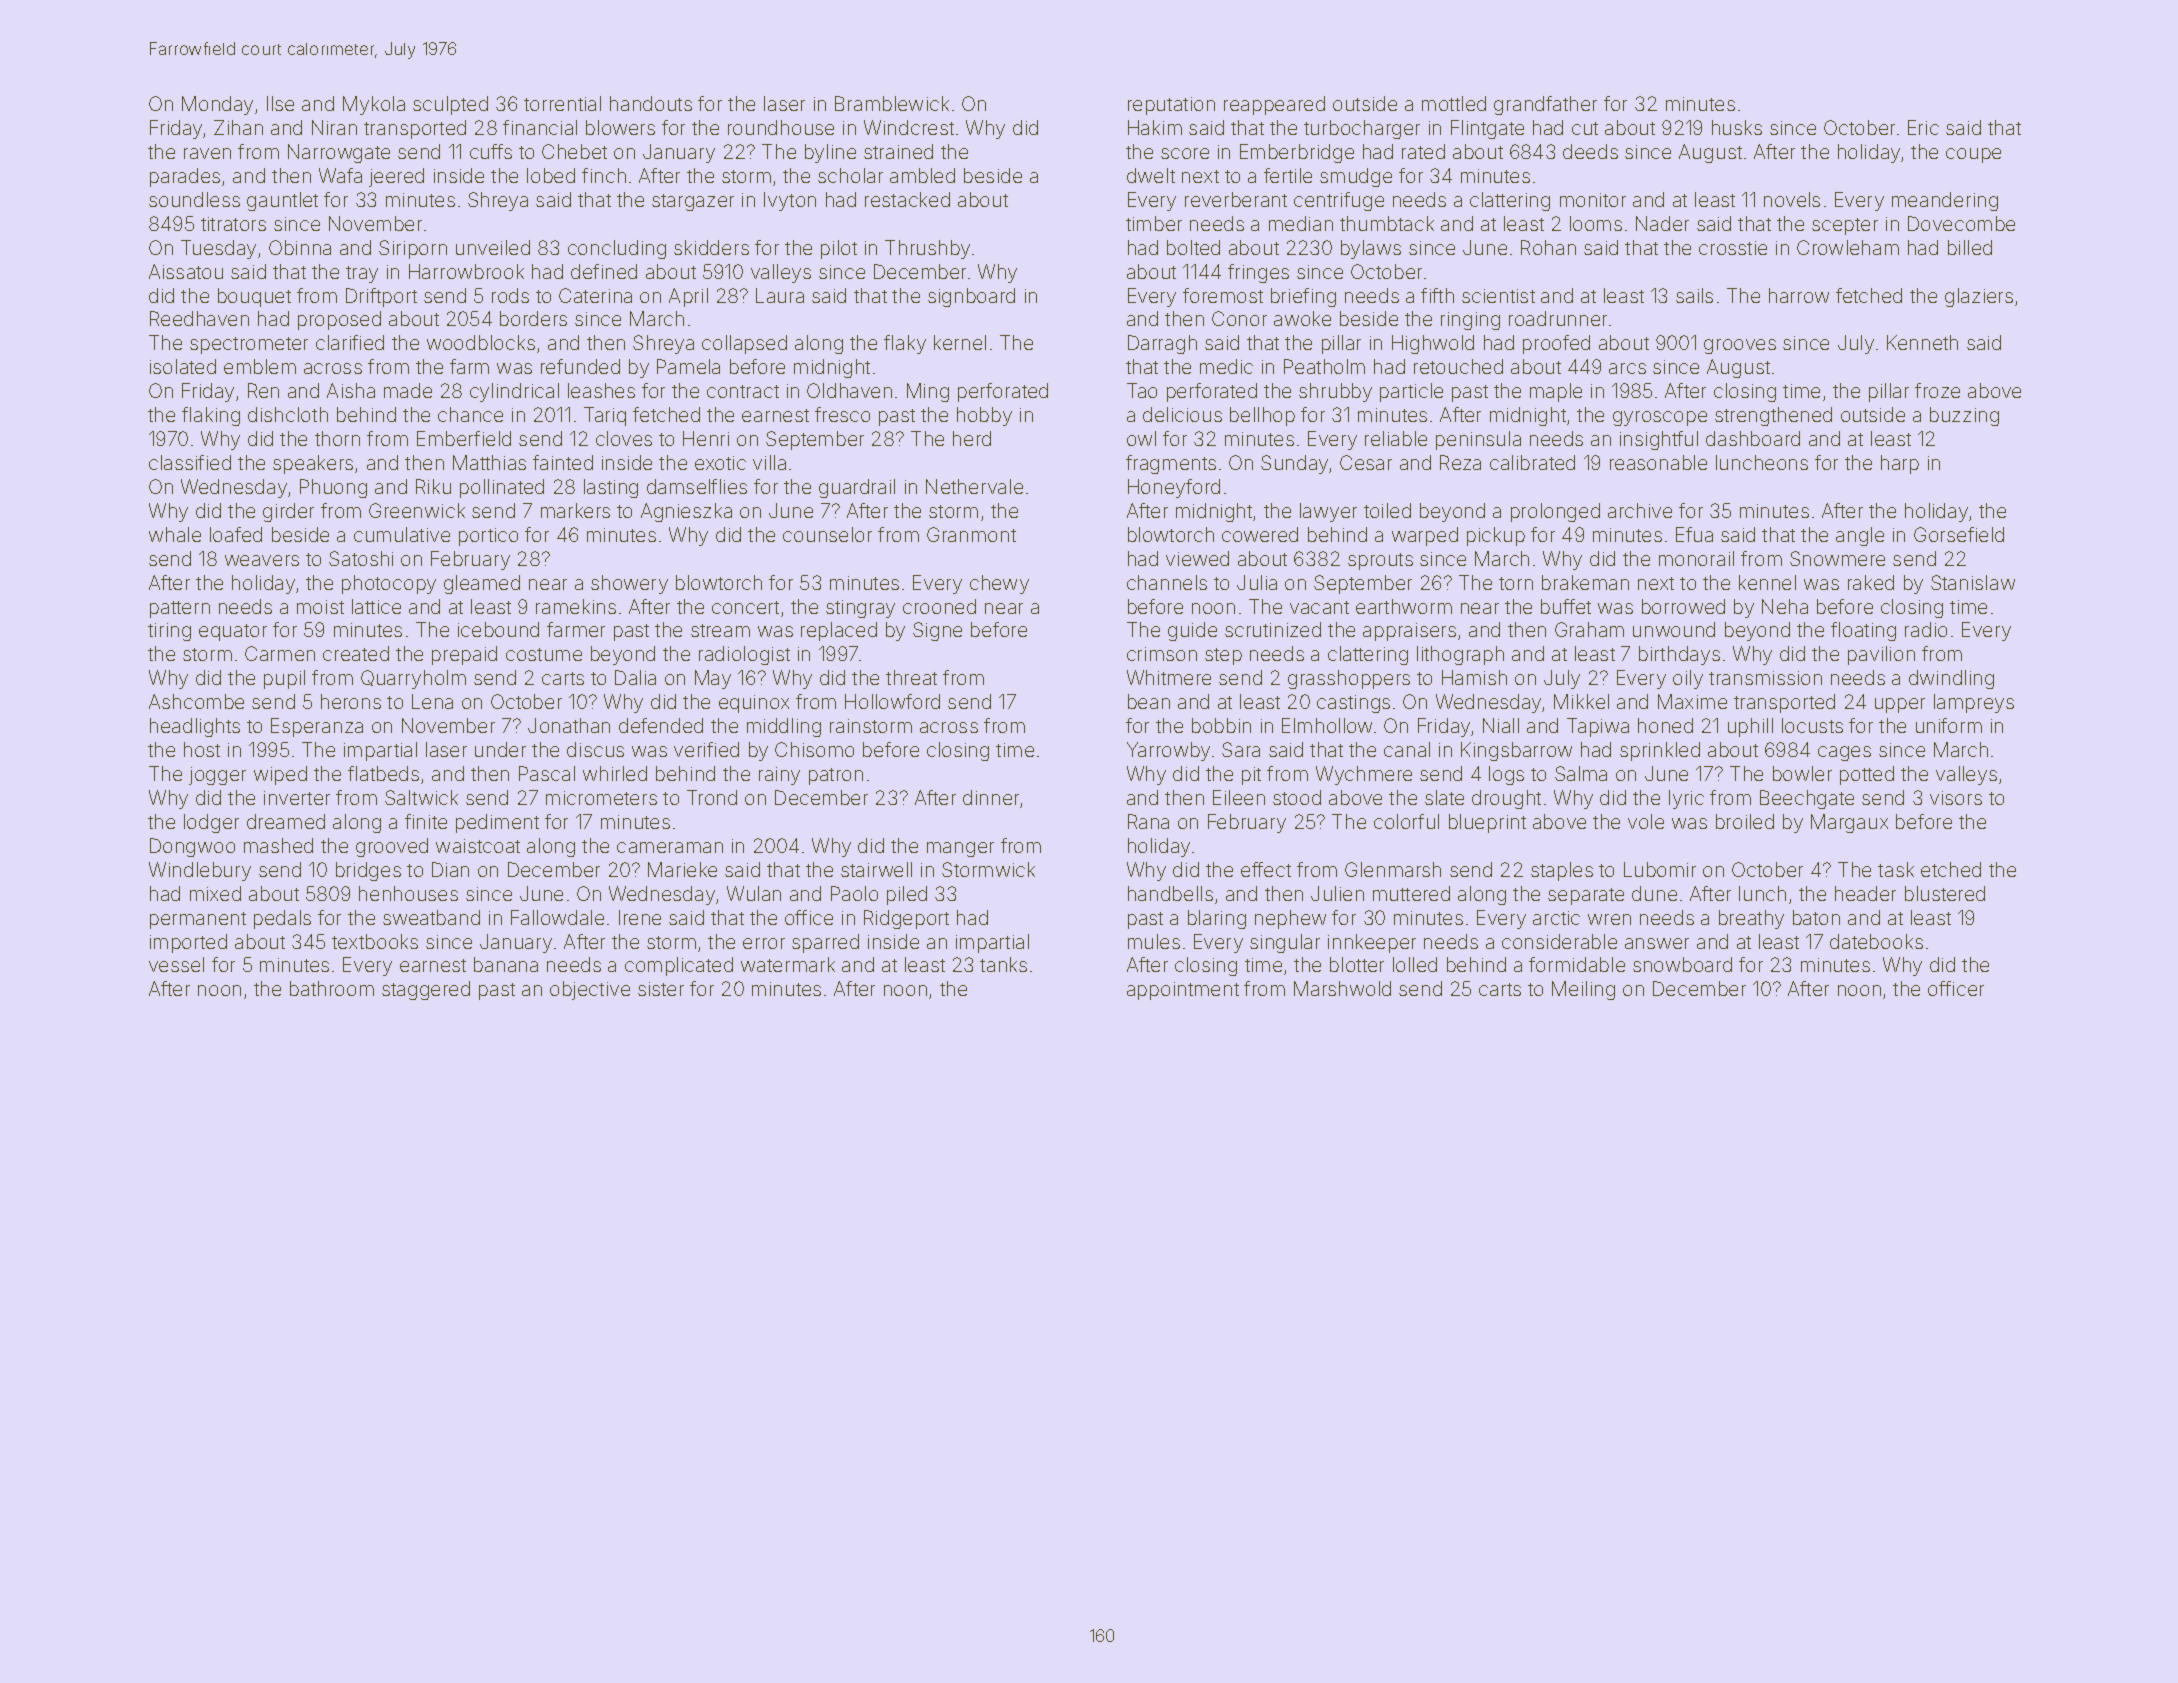 The image size is (2178, 1683). What do you see at coordinates (999, 584) in the screenshot?
I see `chewy` at bounding box center [999, 584].
